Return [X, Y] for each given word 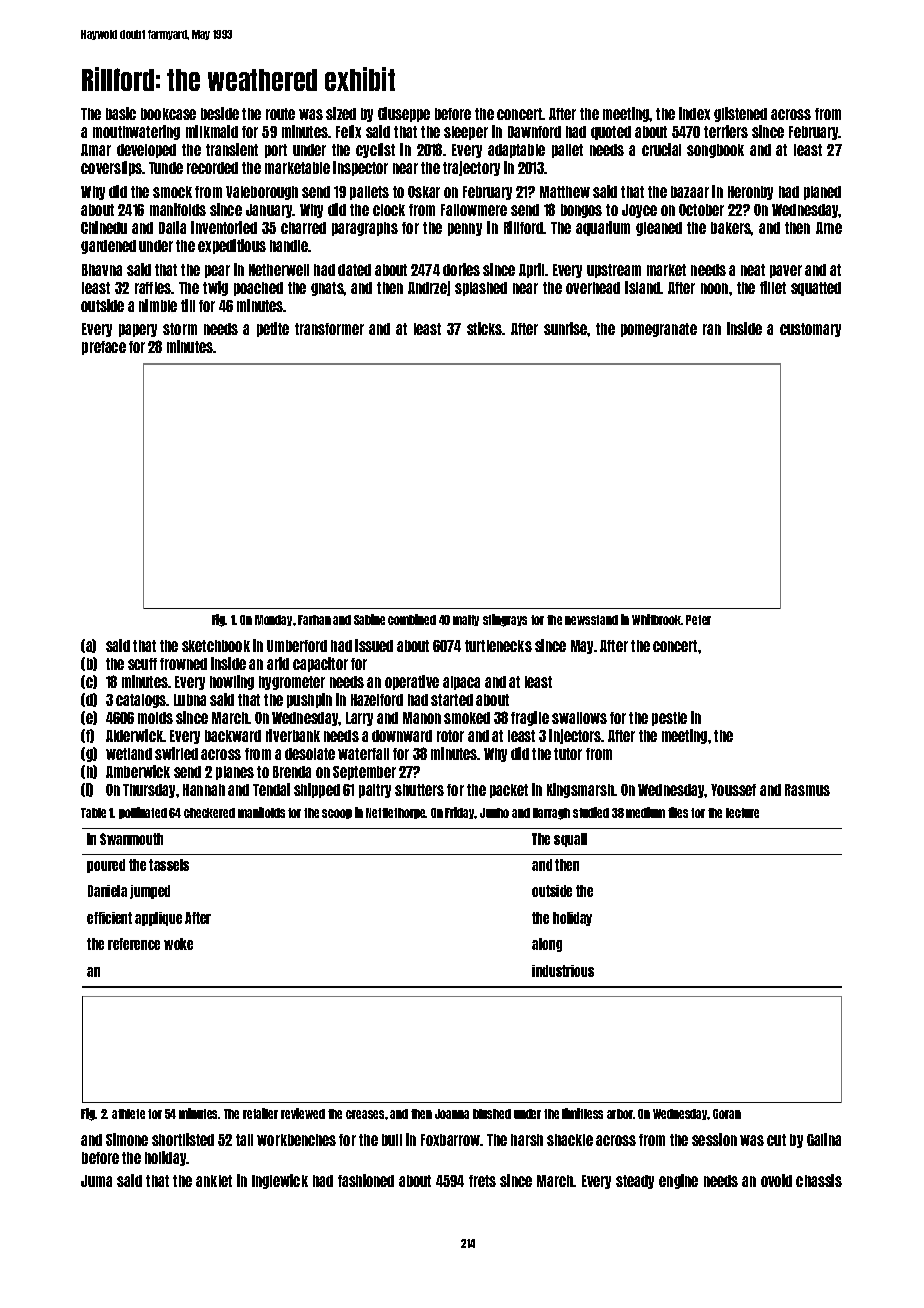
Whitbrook [657, 619]
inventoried [224, 227]
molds [155, 718]
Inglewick [280, 1181]
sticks [485, 328]
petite [273, 329]
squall [570, 840]
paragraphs [365, 229]
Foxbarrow [451, 1140]
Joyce [639, 211]
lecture [742, 813]
